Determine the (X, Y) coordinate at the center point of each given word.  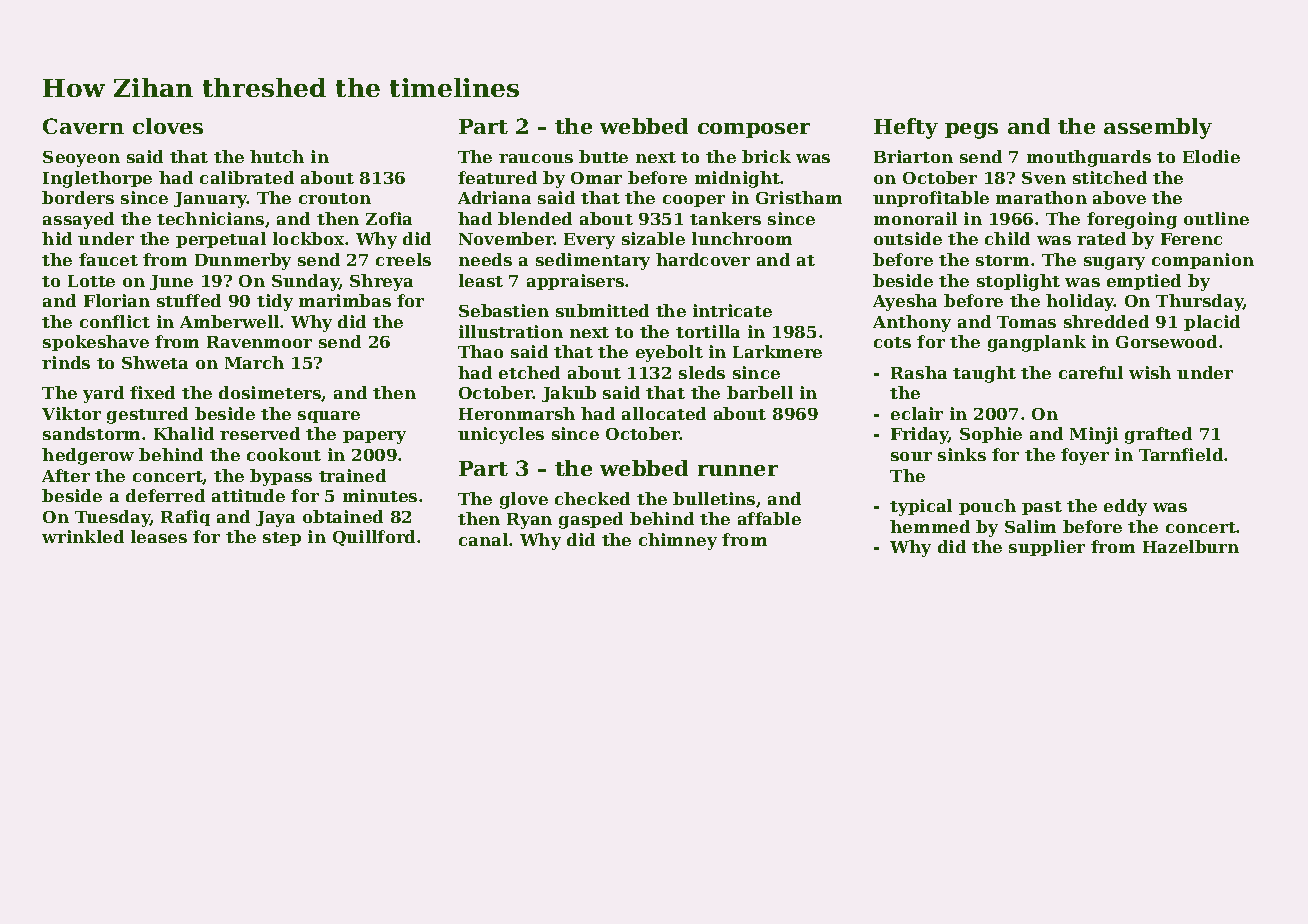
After (66, 475)
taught (984, 374)
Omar (596, 178)
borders (78, 197)
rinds (66, 362)
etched (529, 372)
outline (1216, 218)
